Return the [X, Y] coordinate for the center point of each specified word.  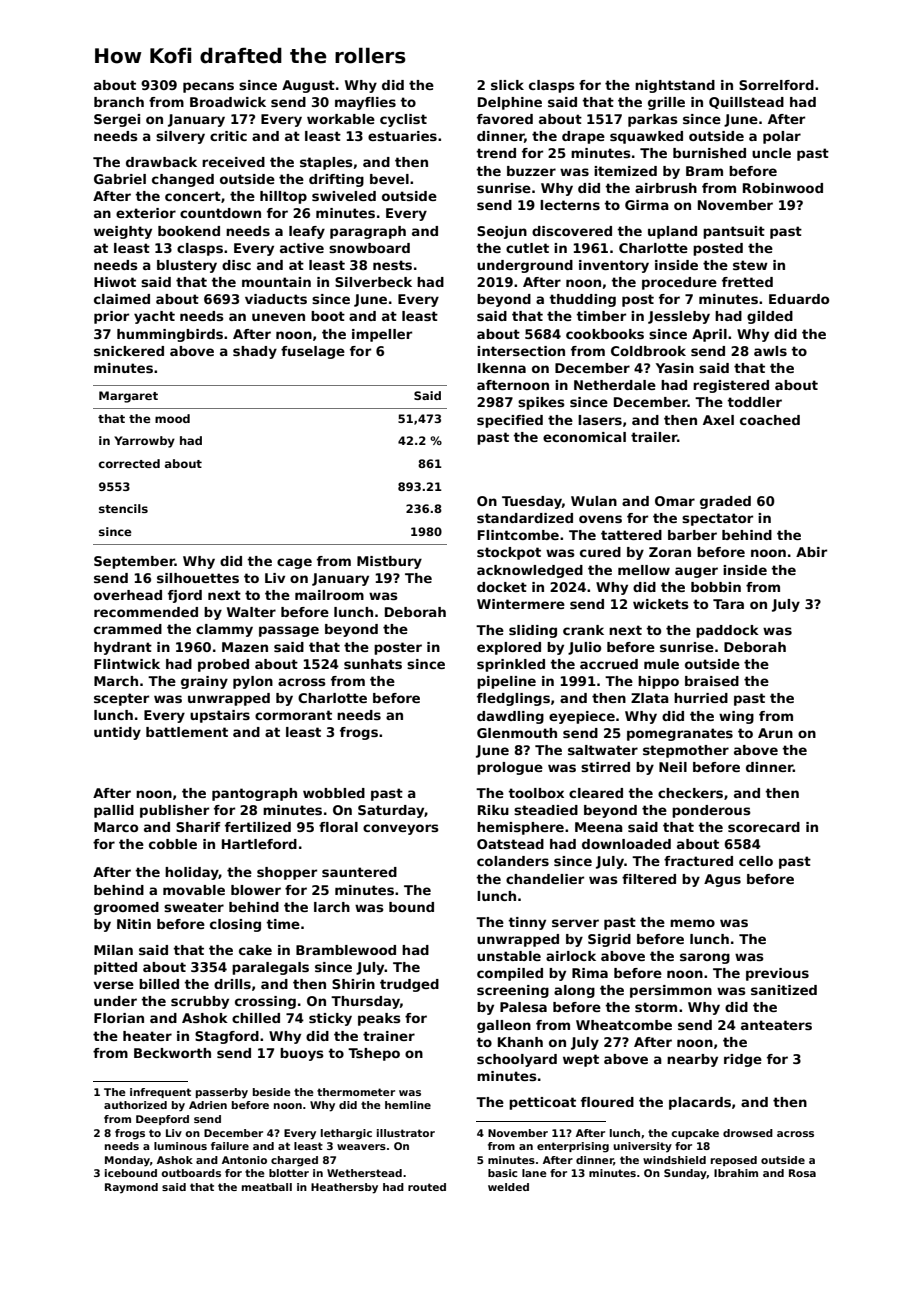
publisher [174, 811]
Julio [584, 648]
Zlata [650, 698]
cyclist [403, 120]
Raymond [131, 1188]
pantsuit [734, 232]
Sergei [117, 120]
